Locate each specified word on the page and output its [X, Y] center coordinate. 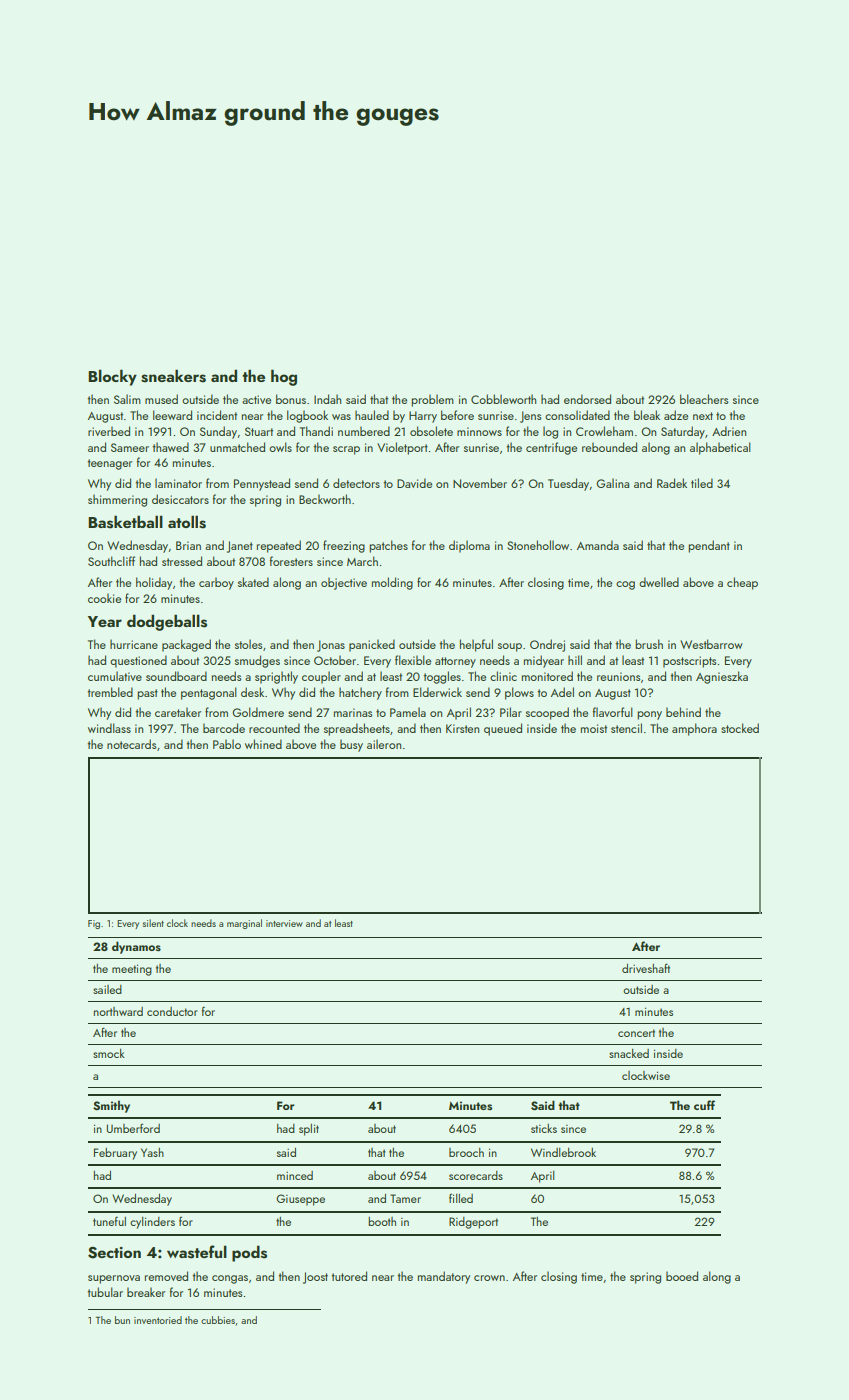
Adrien [729, 431]
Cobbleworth [503, 399]
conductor [172, 1011]
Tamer [405, 1198]
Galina [612, 483]
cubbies [218, 1320]
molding [392, 583]
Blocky [112, 377]
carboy [216, 583]
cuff [704, 1105]
